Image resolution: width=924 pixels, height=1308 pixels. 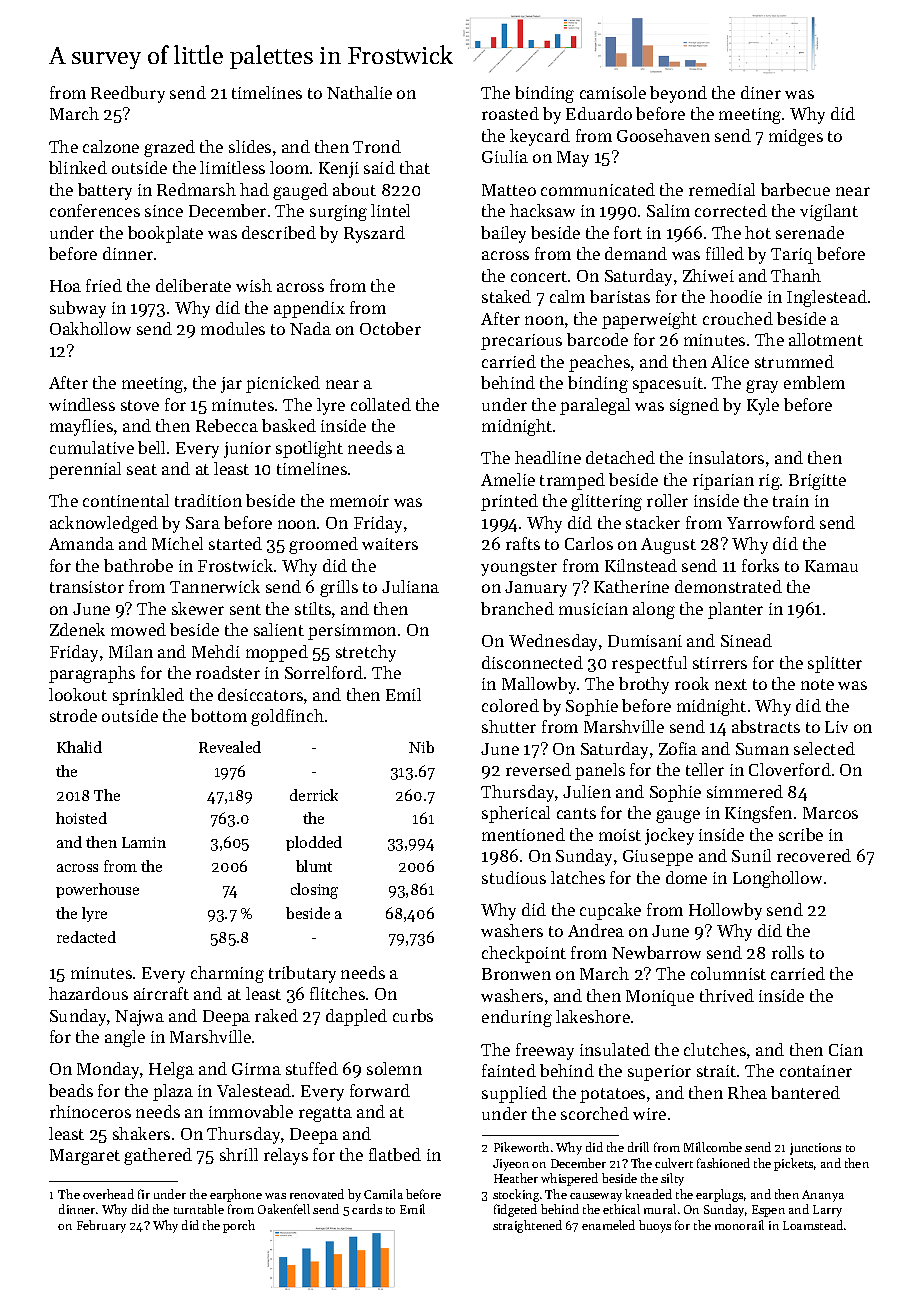 What do you see at coordinates (790, 769) in the screenshot?
I see `Cloverford` at bounding box center [790, 769].
